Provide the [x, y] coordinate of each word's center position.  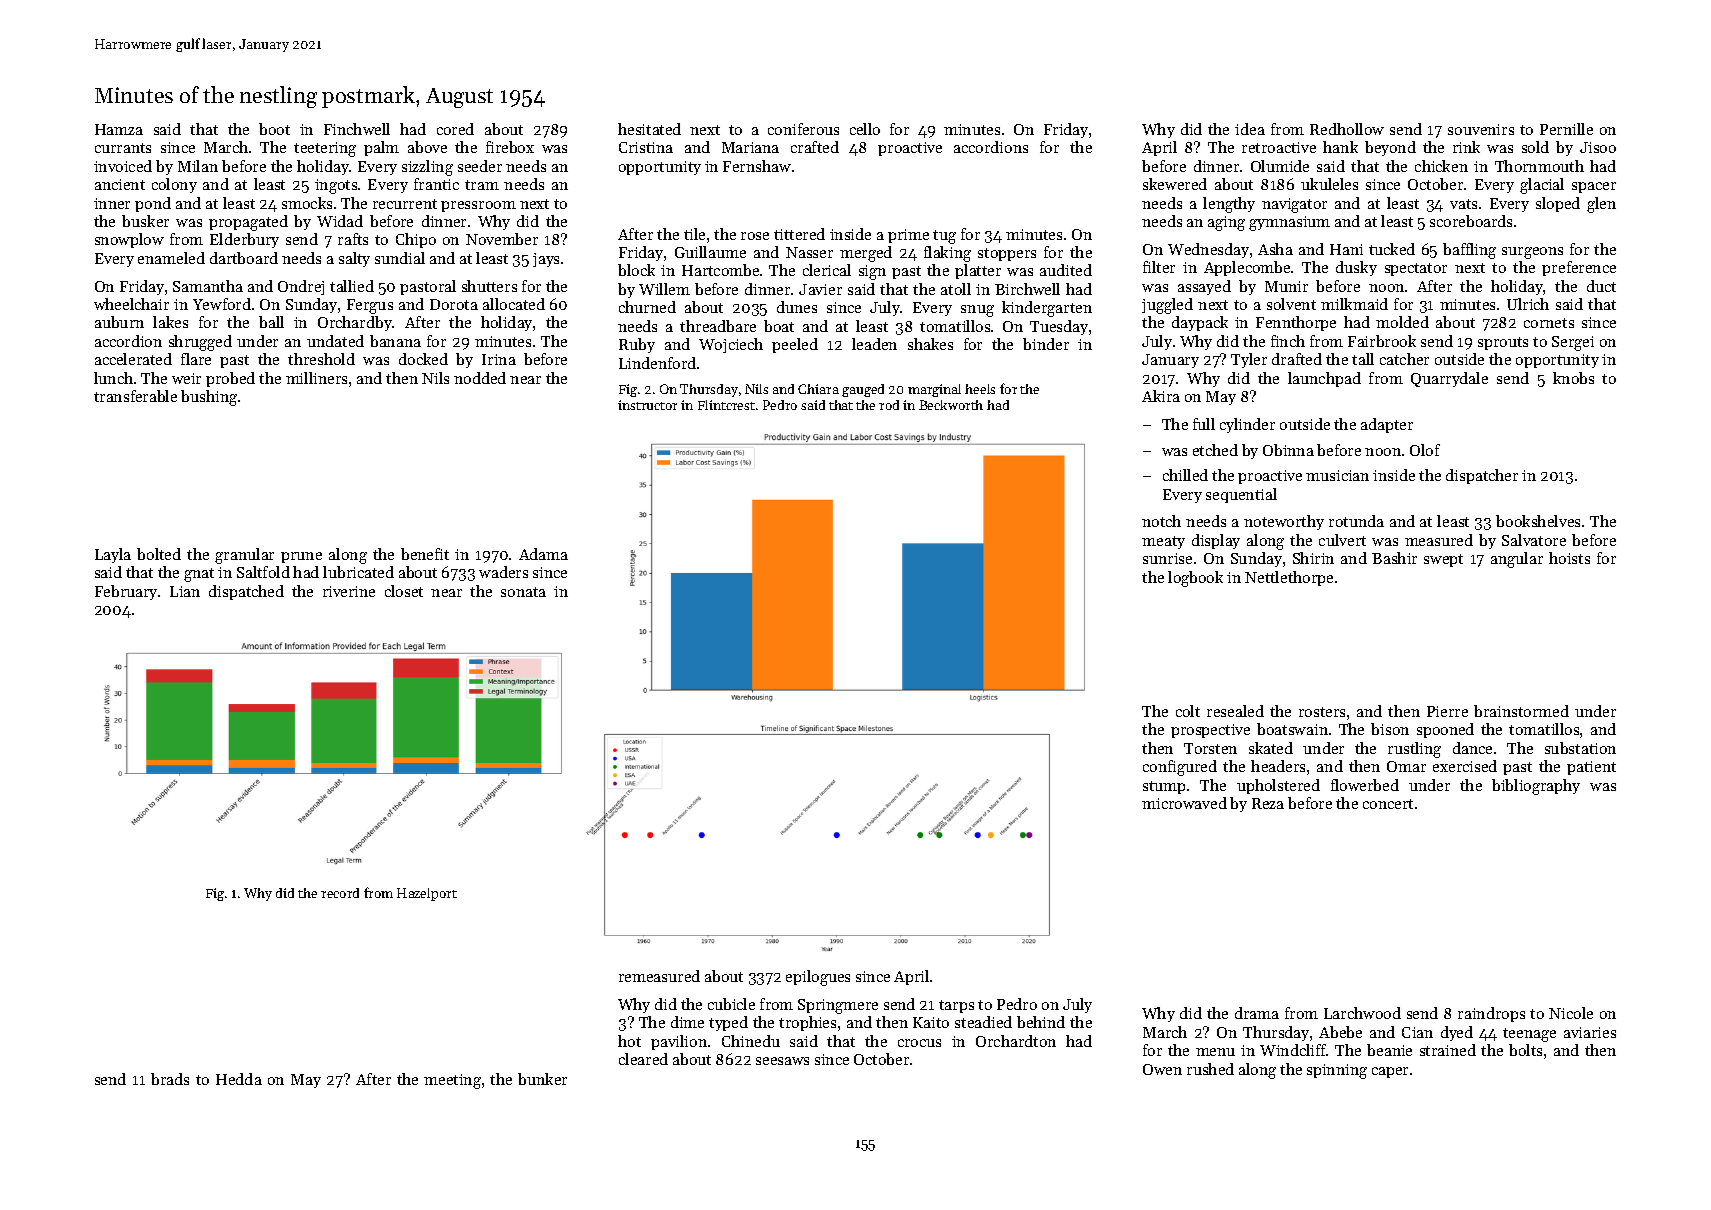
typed [728, 1023]
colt [1188, 711]
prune [301, 557]
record [340, 893]
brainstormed [1521, 711]
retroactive [1279, 147]
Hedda [239, 1079]
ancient [120, 184]
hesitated [649, 129]
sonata [523, 592]
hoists [1569, 558]
